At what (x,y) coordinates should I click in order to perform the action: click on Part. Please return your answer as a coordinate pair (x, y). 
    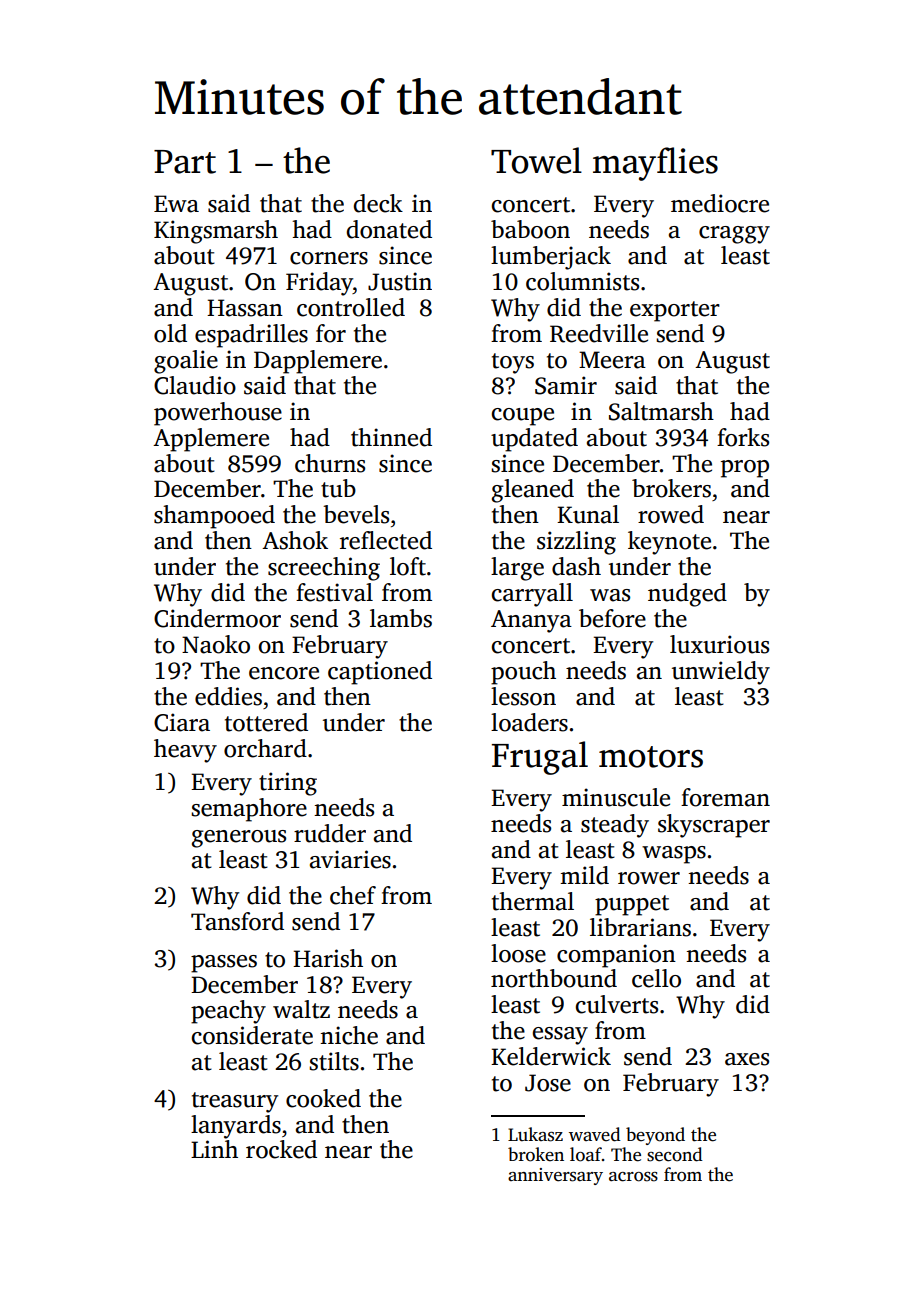
    Looking at the image, I should click on (185, 162).
